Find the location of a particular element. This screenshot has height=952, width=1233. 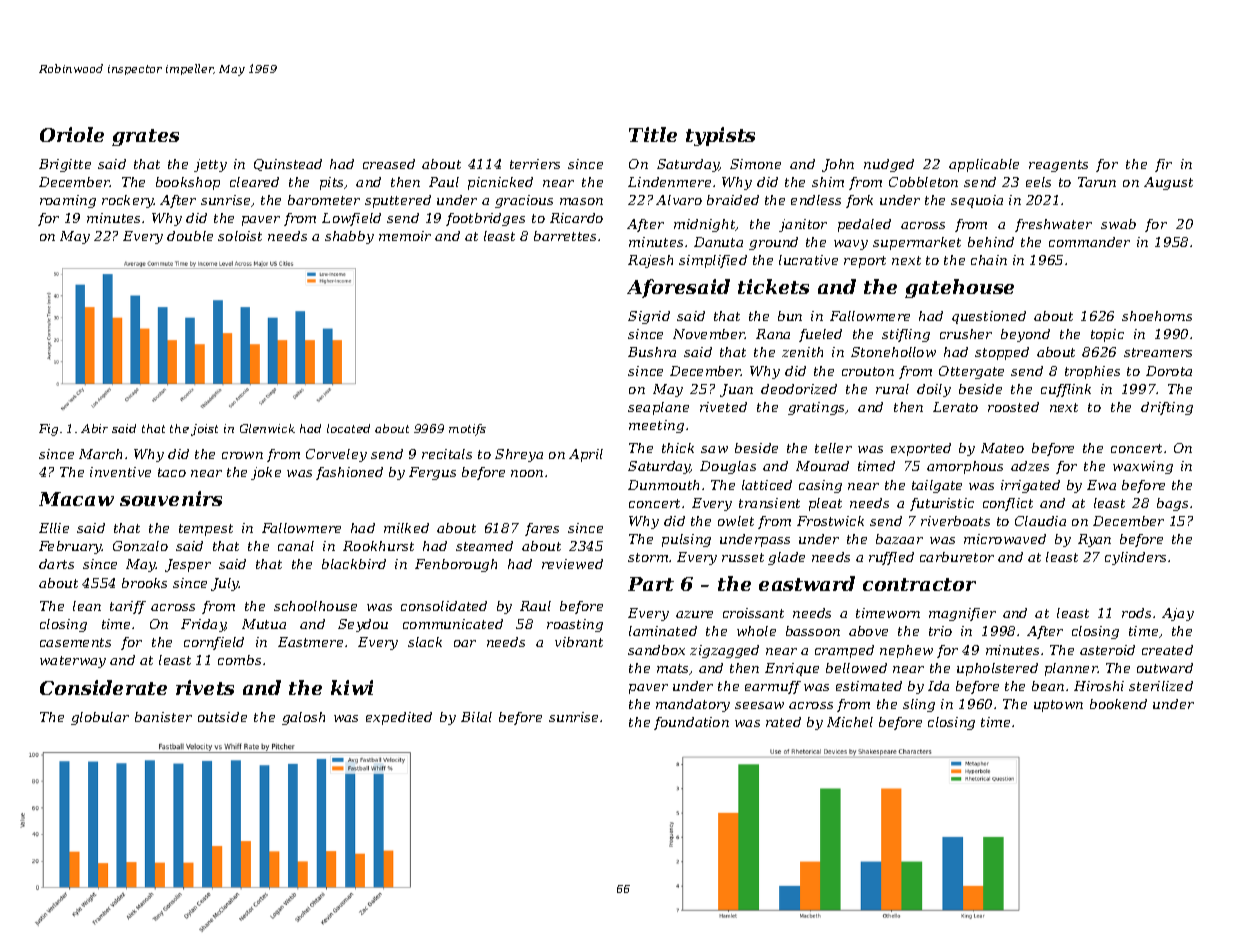

roaming is located at coordinates (68, 201).
